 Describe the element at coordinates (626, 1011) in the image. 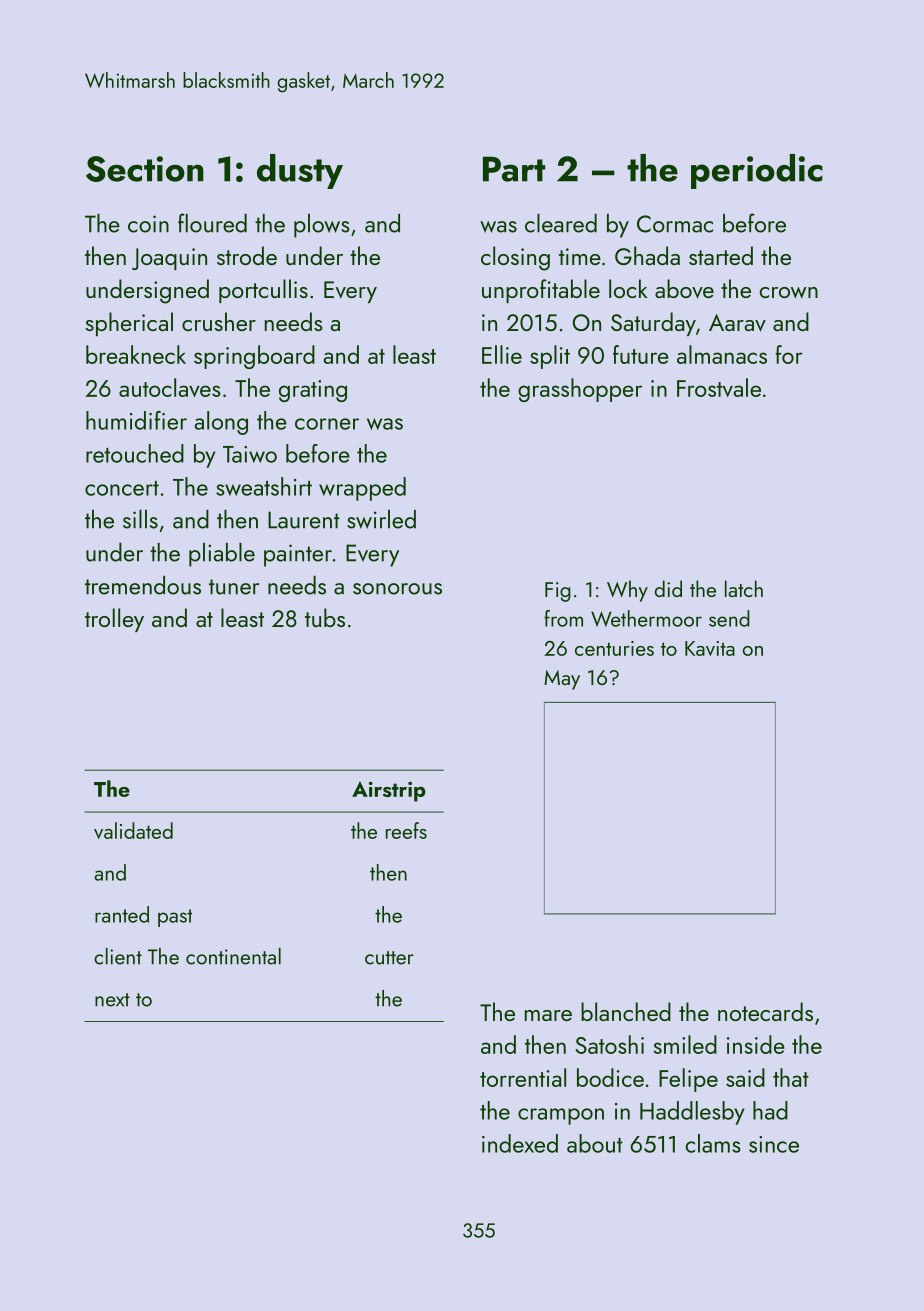

I see `blanched` at that location.
